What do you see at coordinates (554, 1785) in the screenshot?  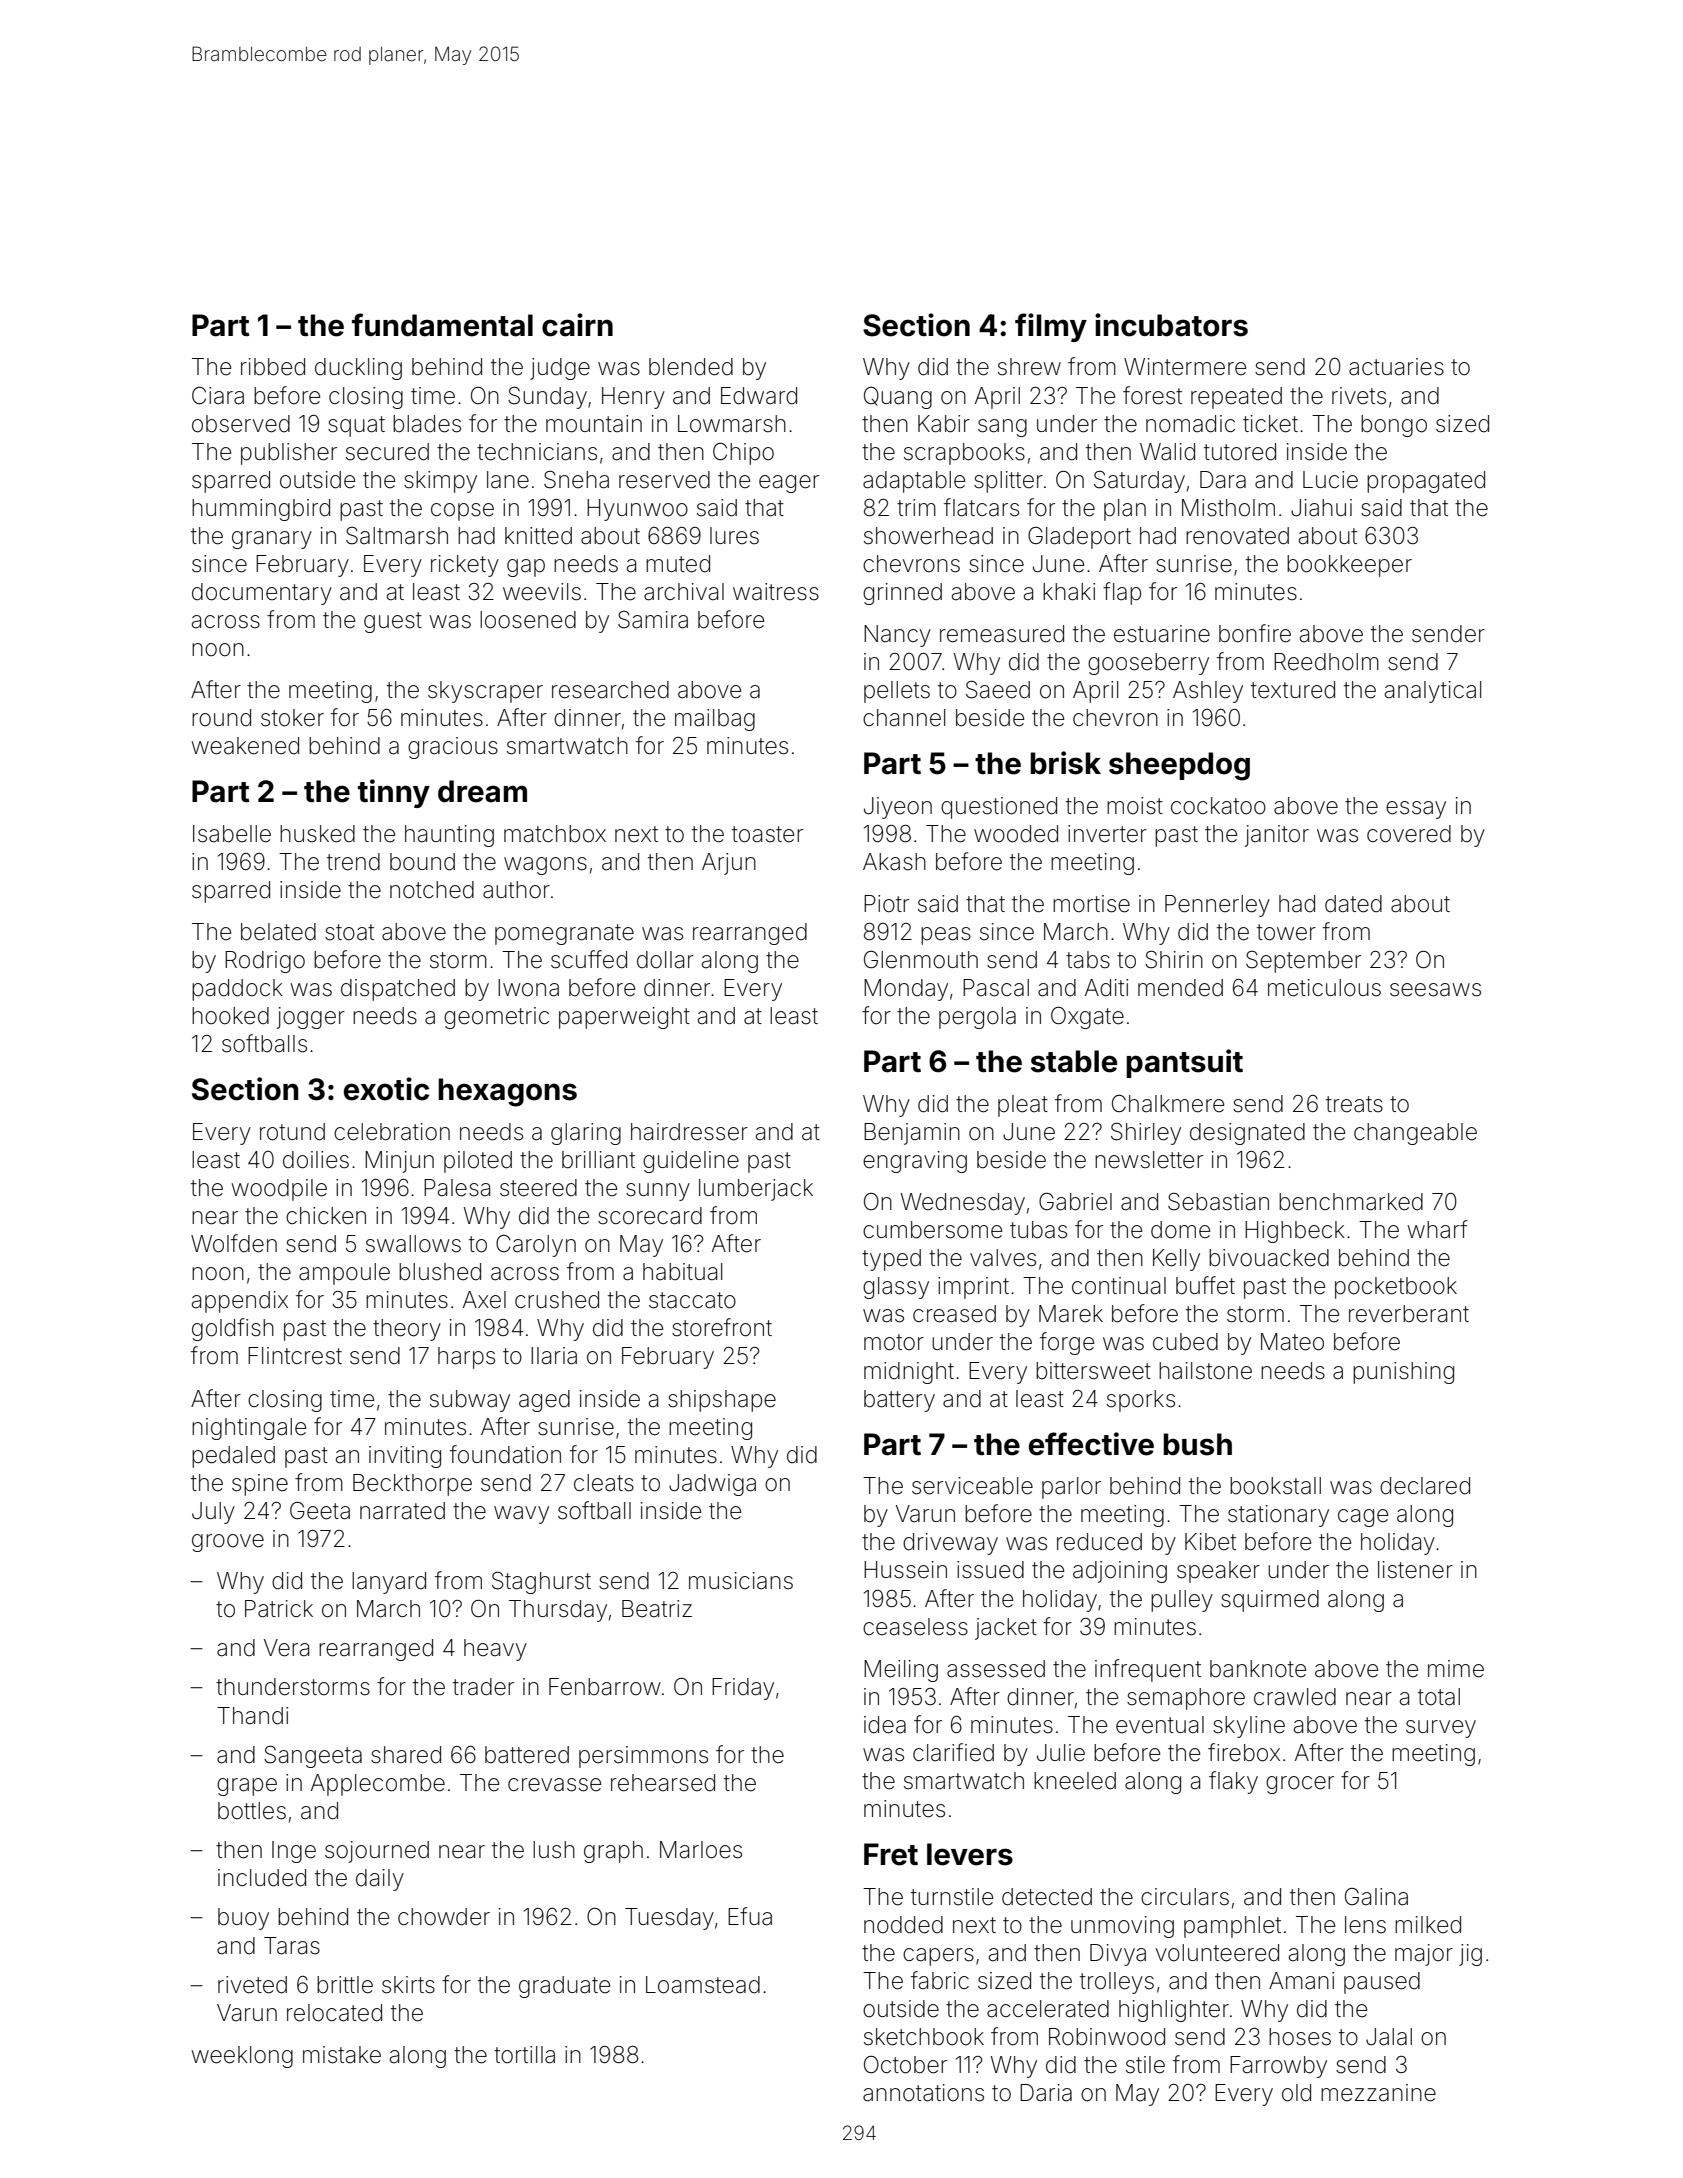 I see `crevasse` at bounding box center [554, 1785].
